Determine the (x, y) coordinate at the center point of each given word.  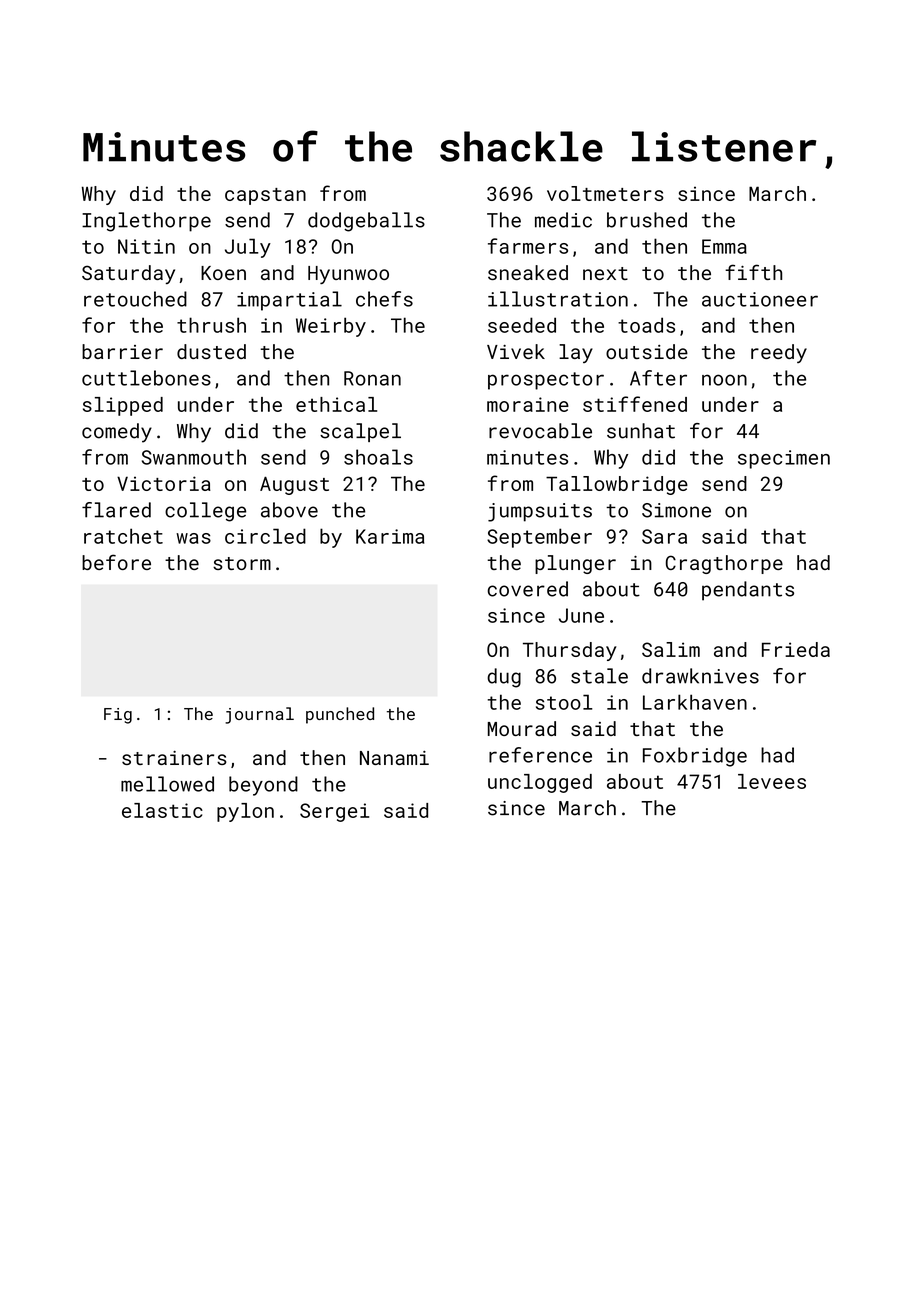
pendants (748, 591)
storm (242, 563)
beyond (263, 786)
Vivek (516, 351)
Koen (223, 273)
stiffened (635, 404)
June (581, 615)
